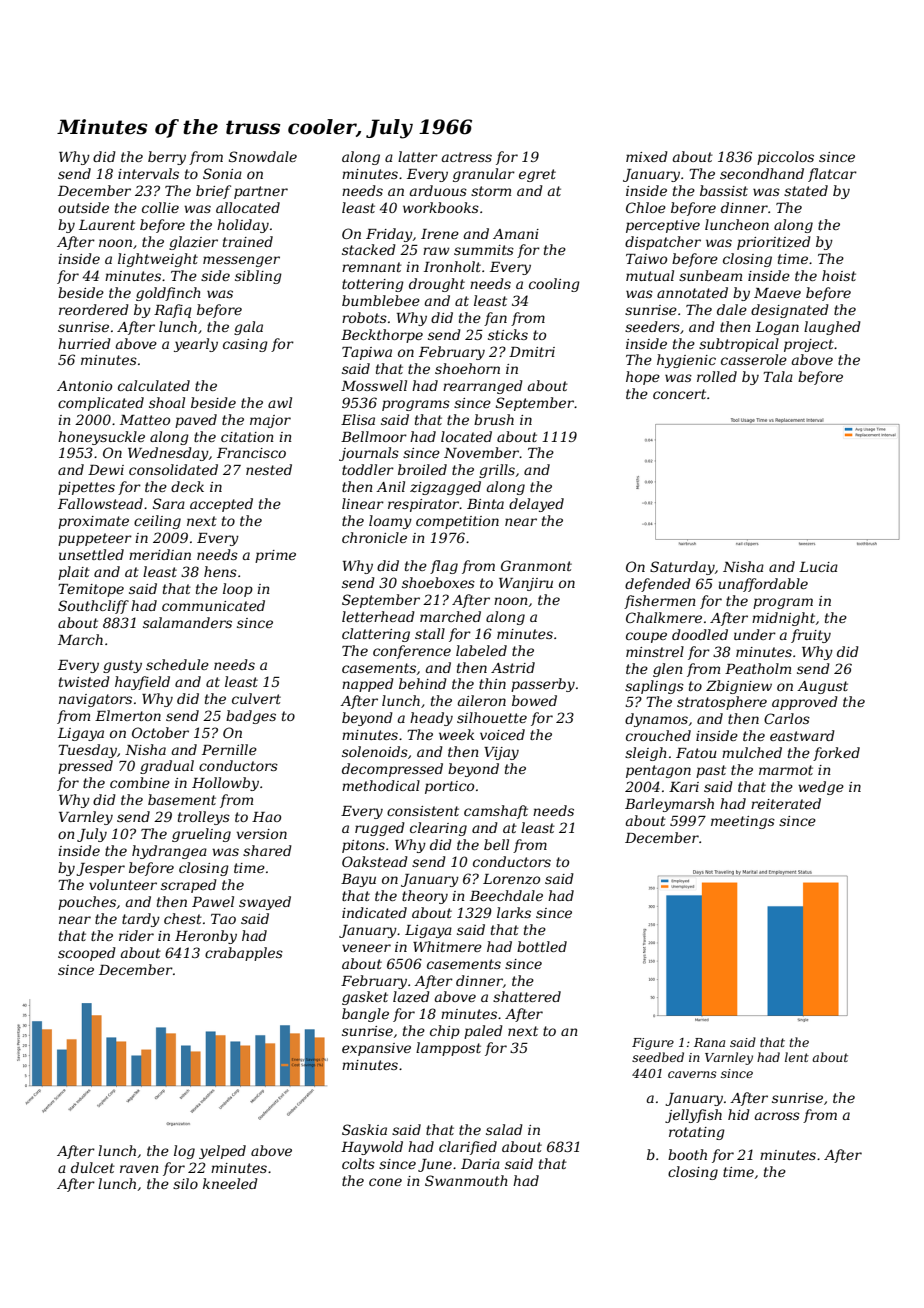 This screenshot has width=924, height=1308. What do you see at coordinates (438, 829) in the screenshot?
I see `clearing` at bounding box center [438, 829].
